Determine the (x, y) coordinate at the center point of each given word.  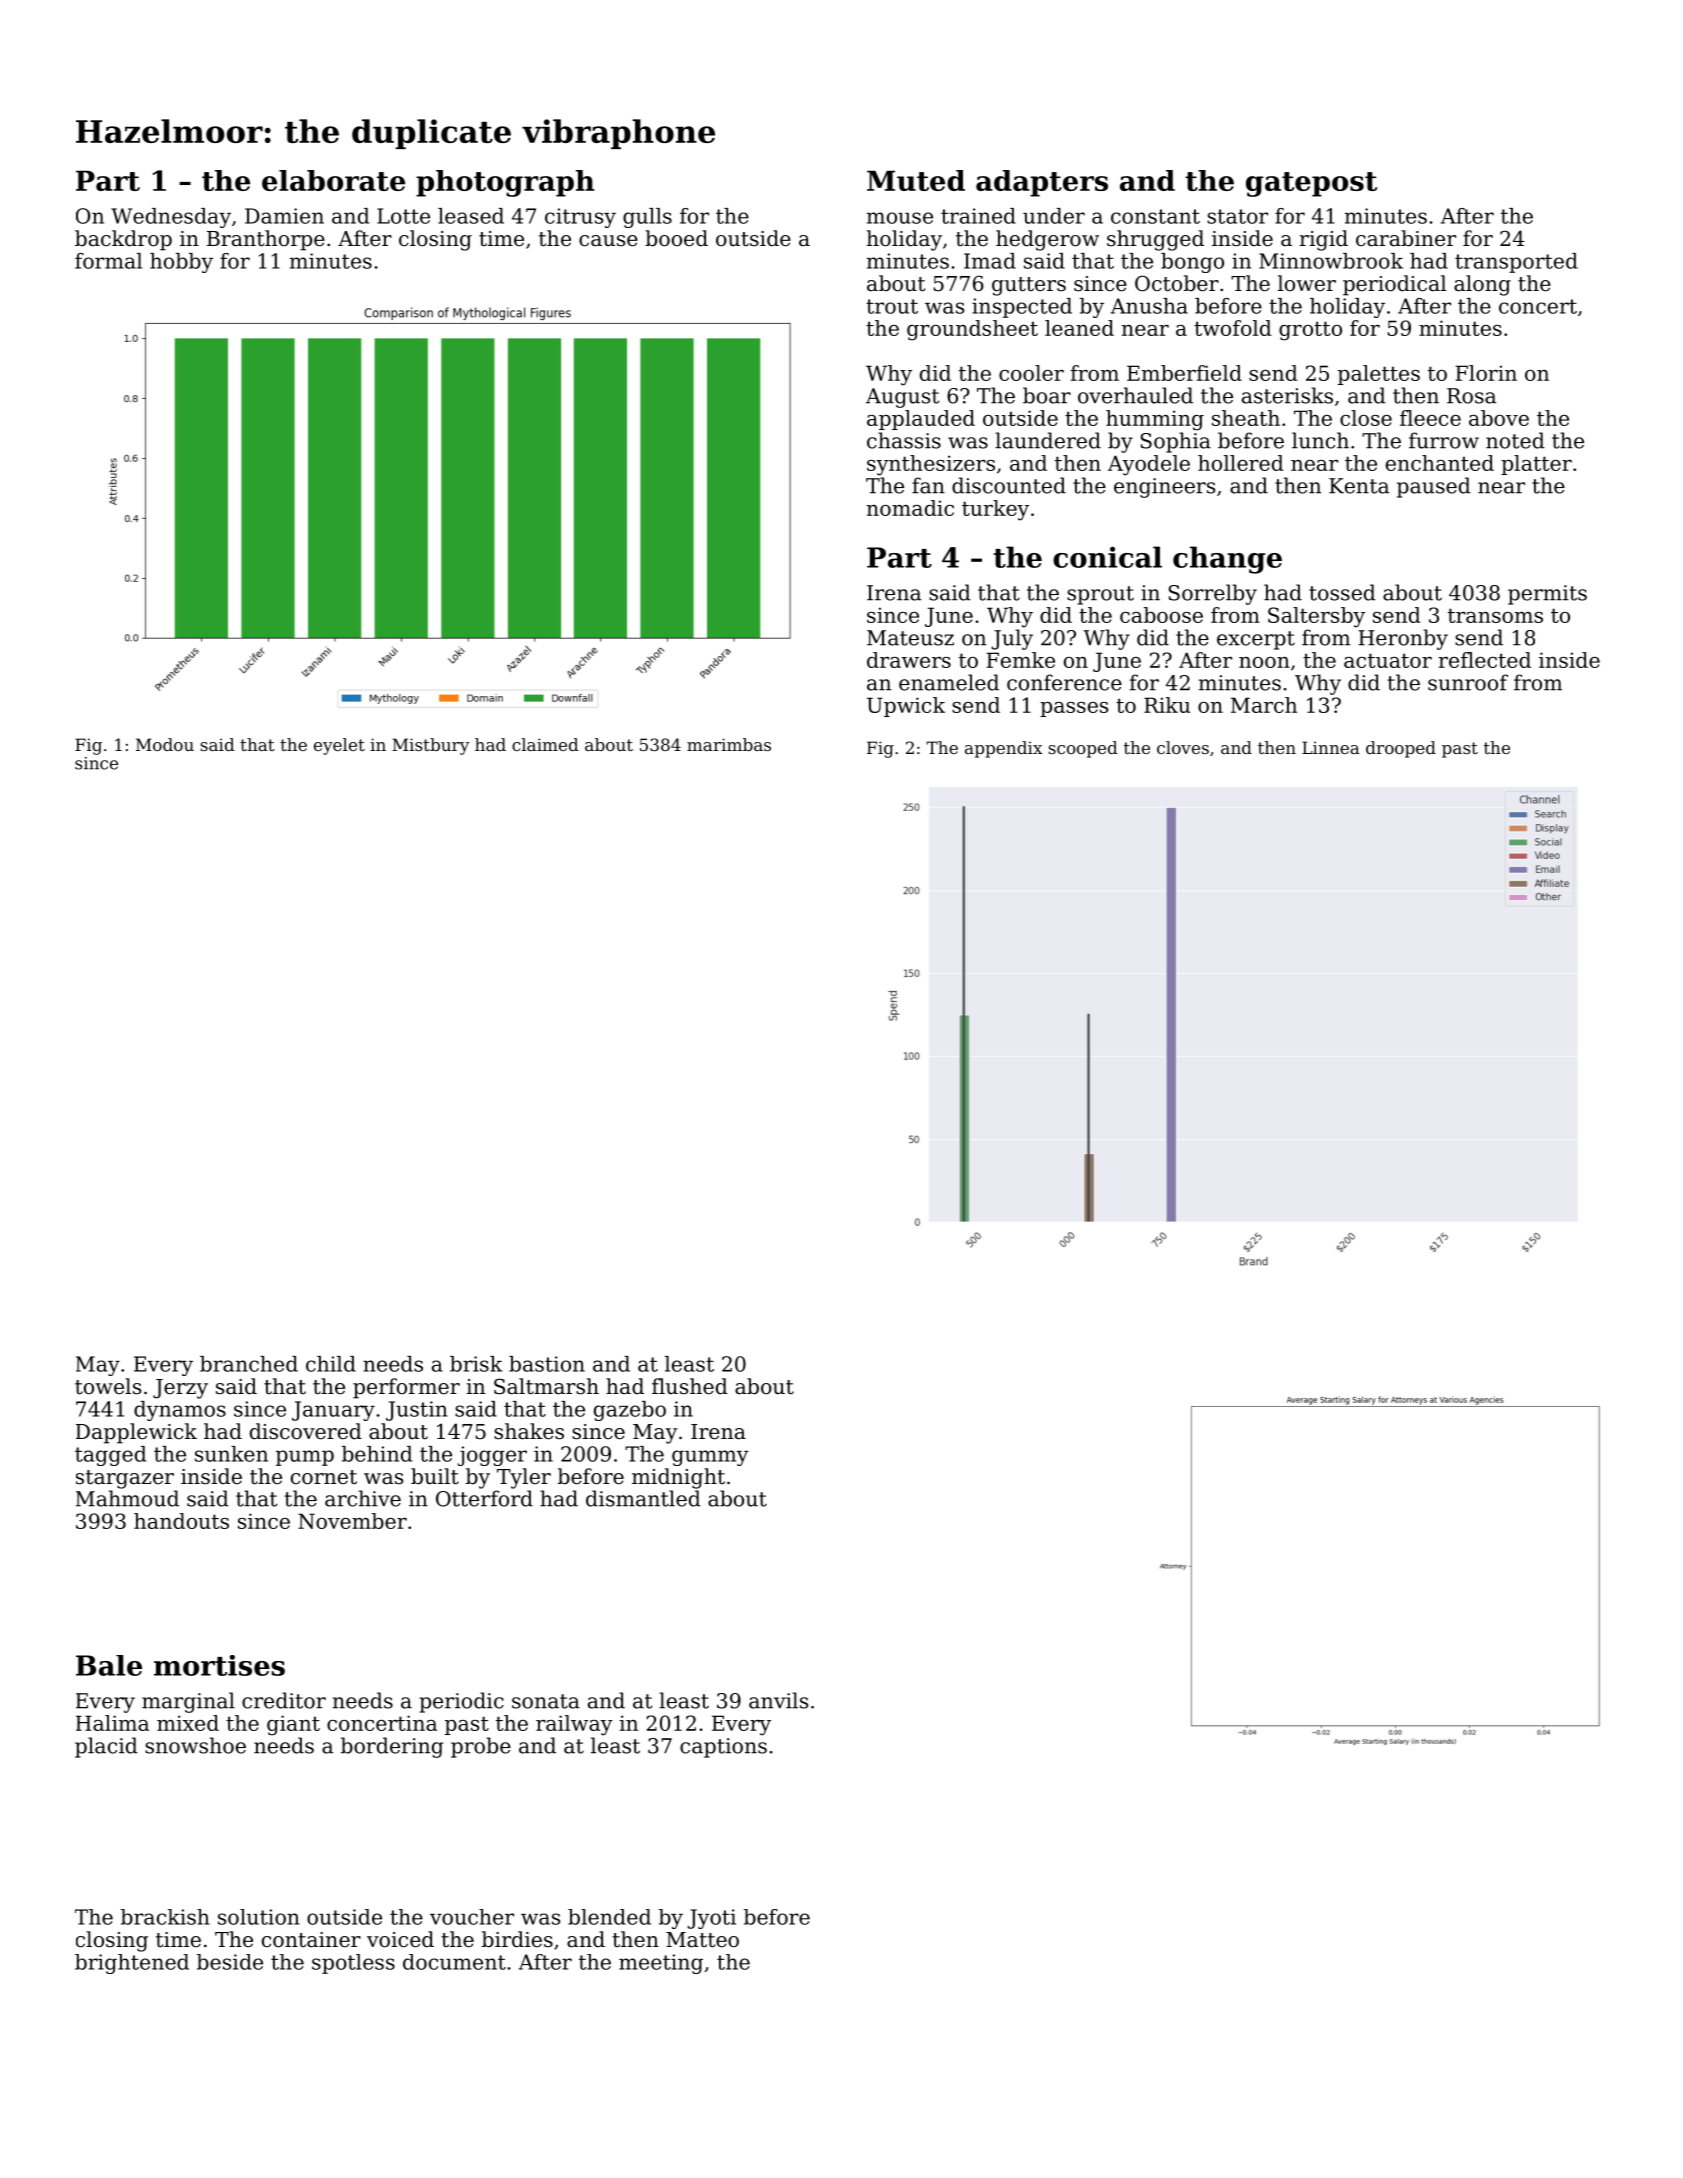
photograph (505, 183)
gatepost (1311, 184)
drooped (1401, 749)
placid (106, 1747)
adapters (1042, 183)
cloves (1183, 747)
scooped (1083, 749)
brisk (476, 1364)
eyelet (339, 746)
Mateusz (910, 638)
